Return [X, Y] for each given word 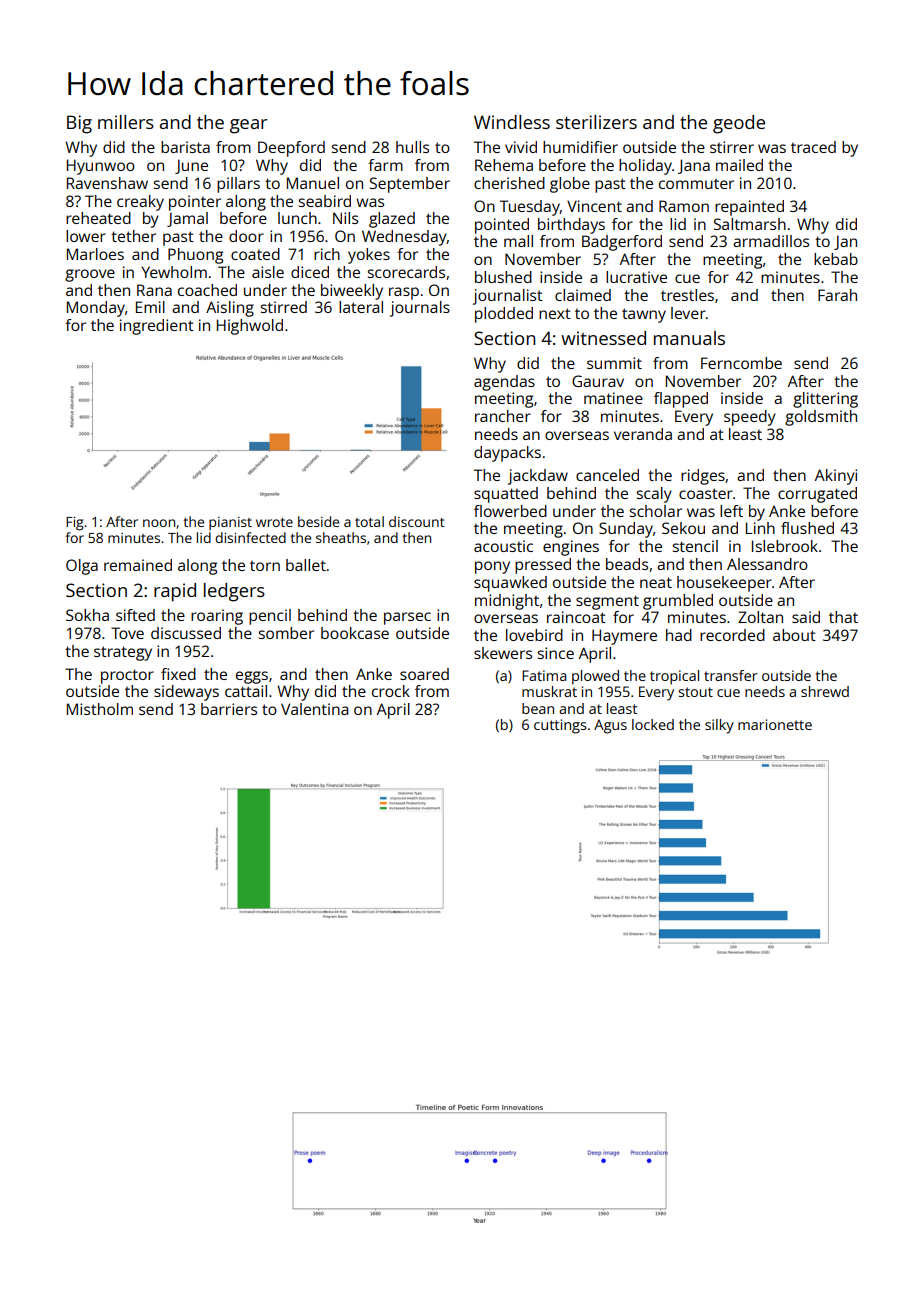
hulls [412, 147]
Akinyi [836, 477]
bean [538, 708]
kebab [836, 259]
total [369, 521]
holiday [645, 167]
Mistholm [100, 709]
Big [79, 124]
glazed [392, 220]
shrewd [825, 691]
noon [159, 523]
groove [90, 275]
